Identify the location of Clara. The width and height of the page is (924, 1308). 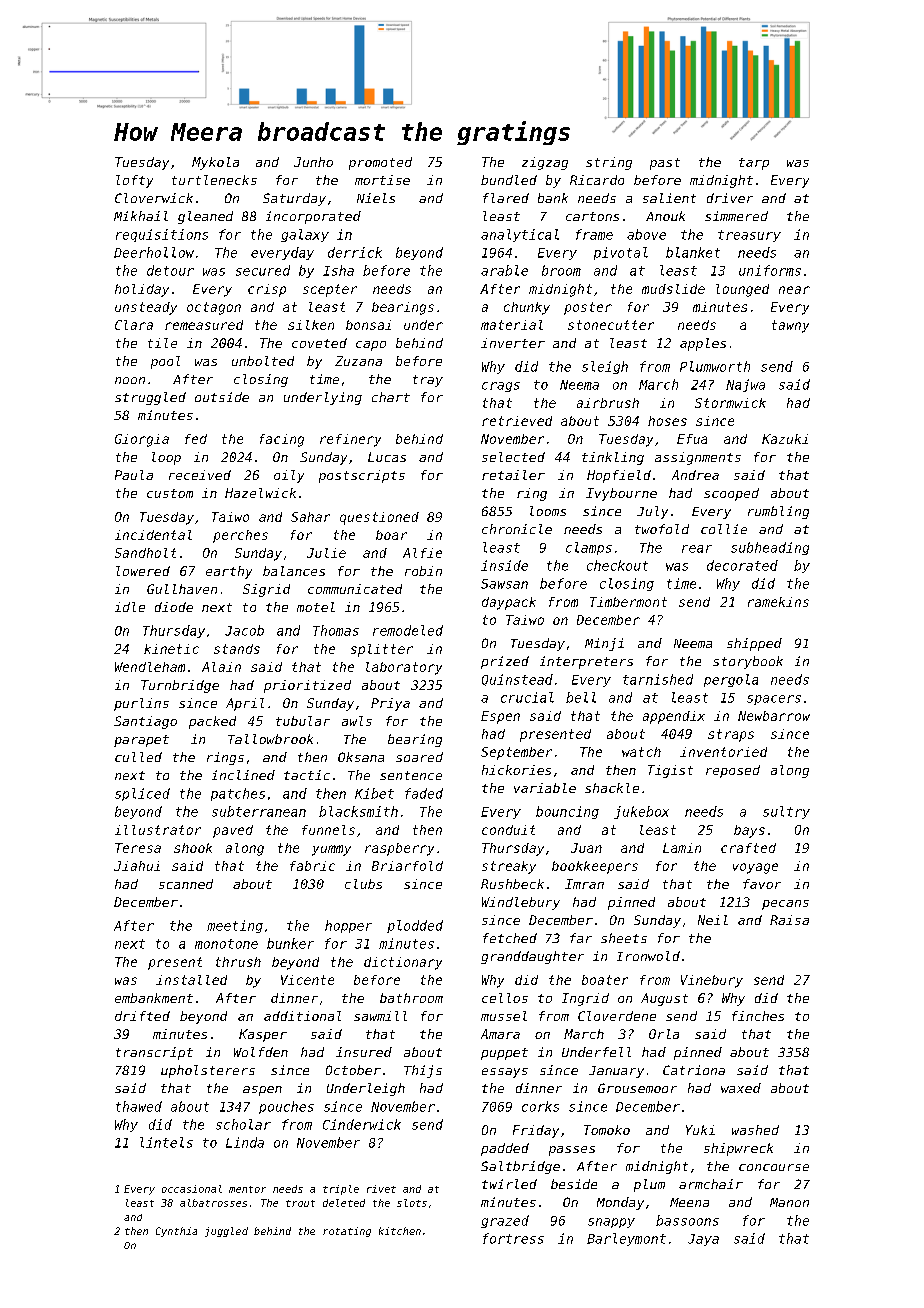
(134, 325).
